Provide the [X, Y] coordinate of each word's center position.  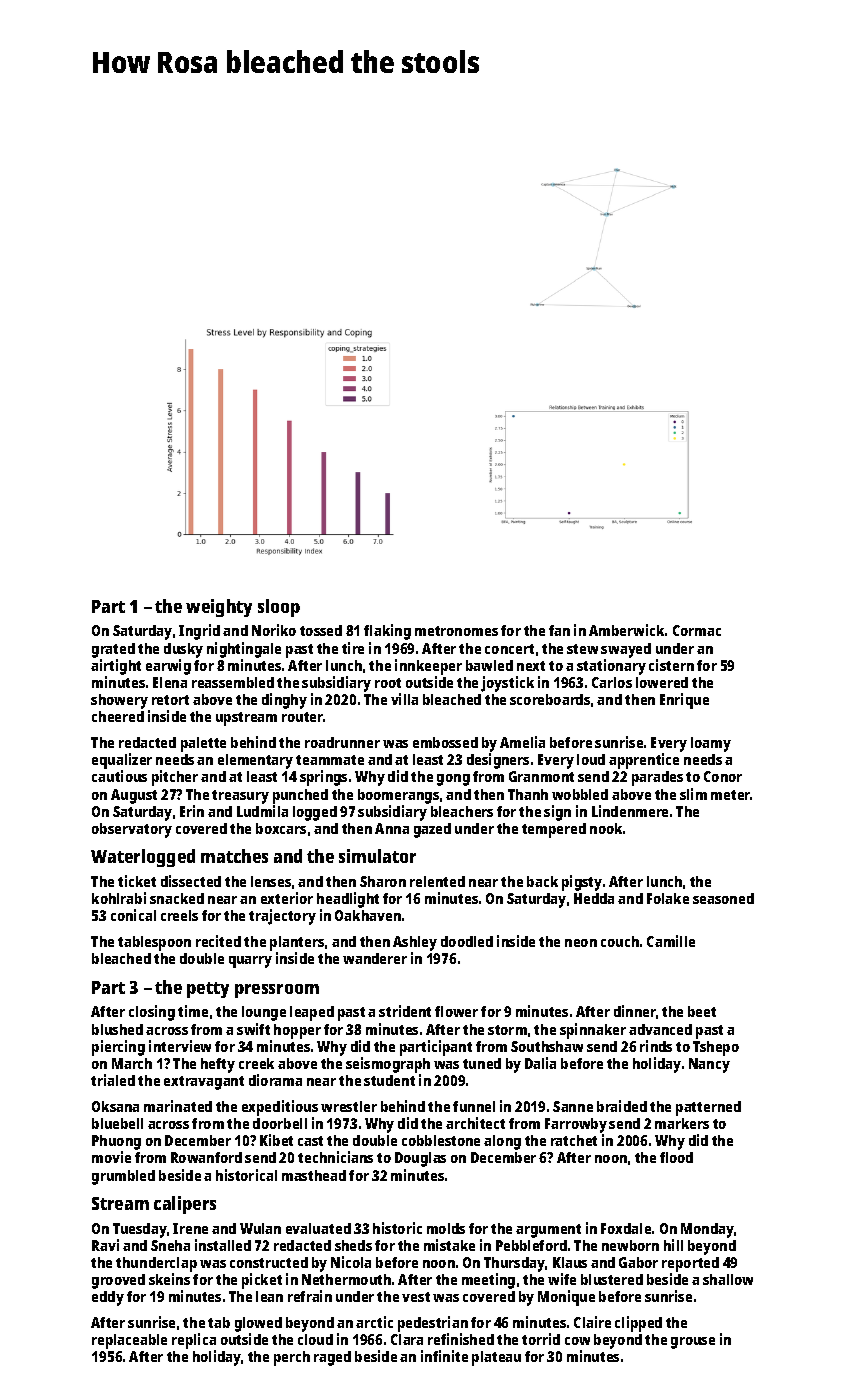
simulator [377, 856]
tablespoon [154, 943]
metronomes [456, 631]
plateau [496, 1358]
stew [582, 649]
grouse [693, 1343]
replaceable [129, 1341]
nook [606, 828]
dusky [183, 650]
